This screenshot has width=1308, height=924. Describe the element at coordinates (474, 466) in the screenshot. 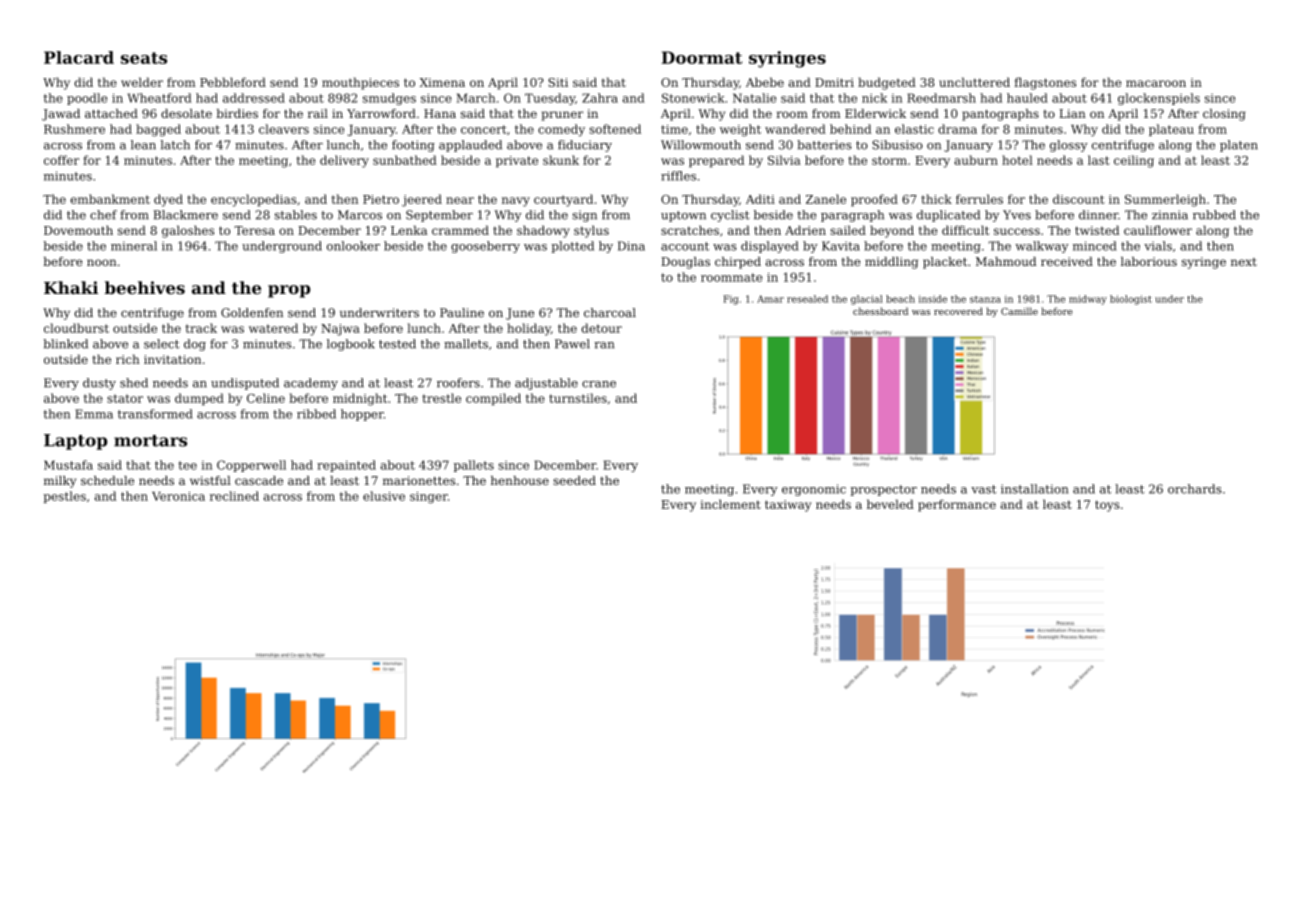

I see `pallets` at that location.
